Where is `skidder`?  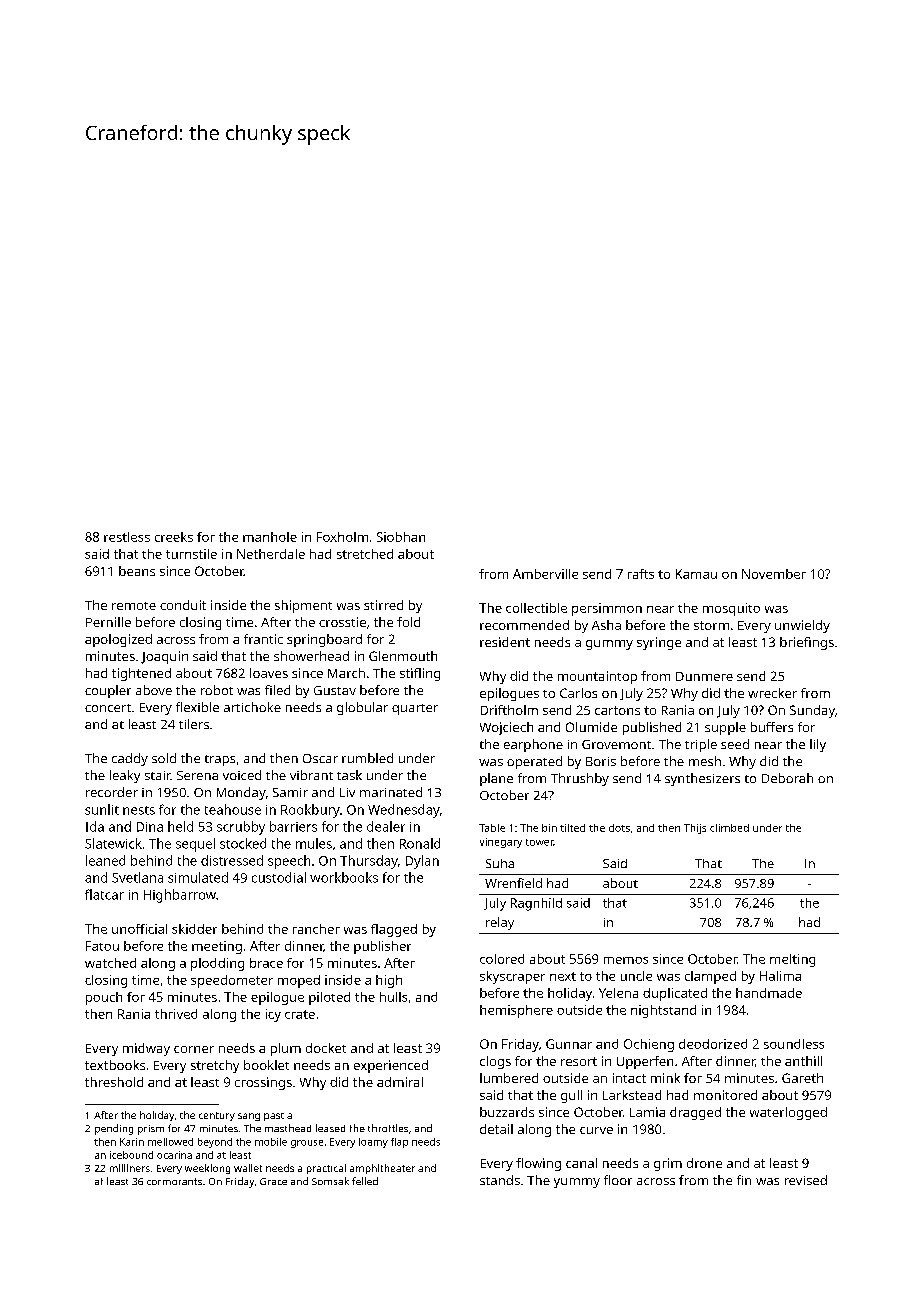
skidder is located at coordinates (194, 929).
